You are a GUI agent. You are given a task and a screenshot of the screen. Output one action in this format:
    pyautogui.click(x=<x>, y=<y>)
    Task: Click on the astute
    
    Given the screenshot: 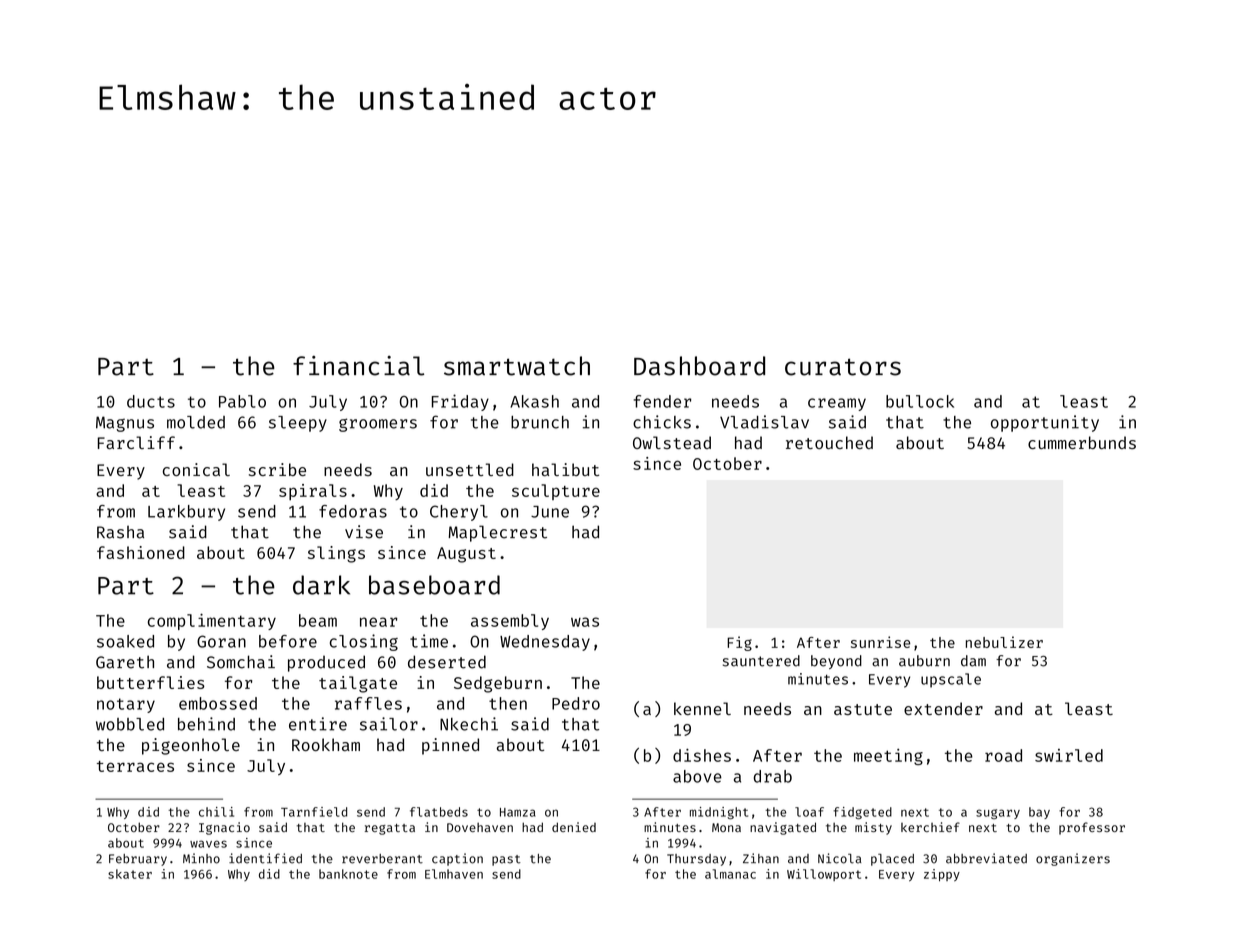 What is the action you would take?
    pyautogui.click(x=863, y=709)
